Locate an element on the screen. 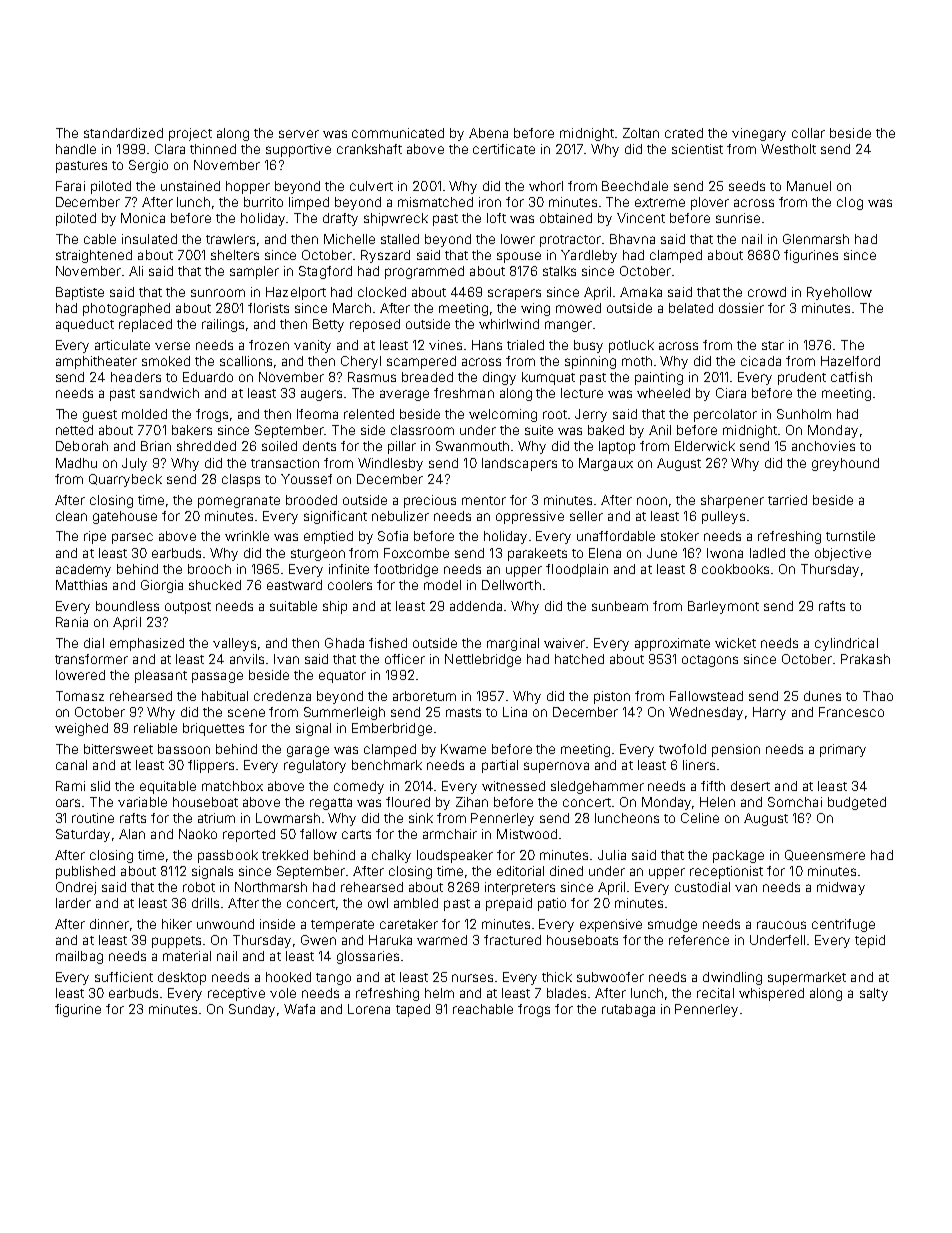 The image size is (952, 1233). brooded is located at coordinates (311, 500).
